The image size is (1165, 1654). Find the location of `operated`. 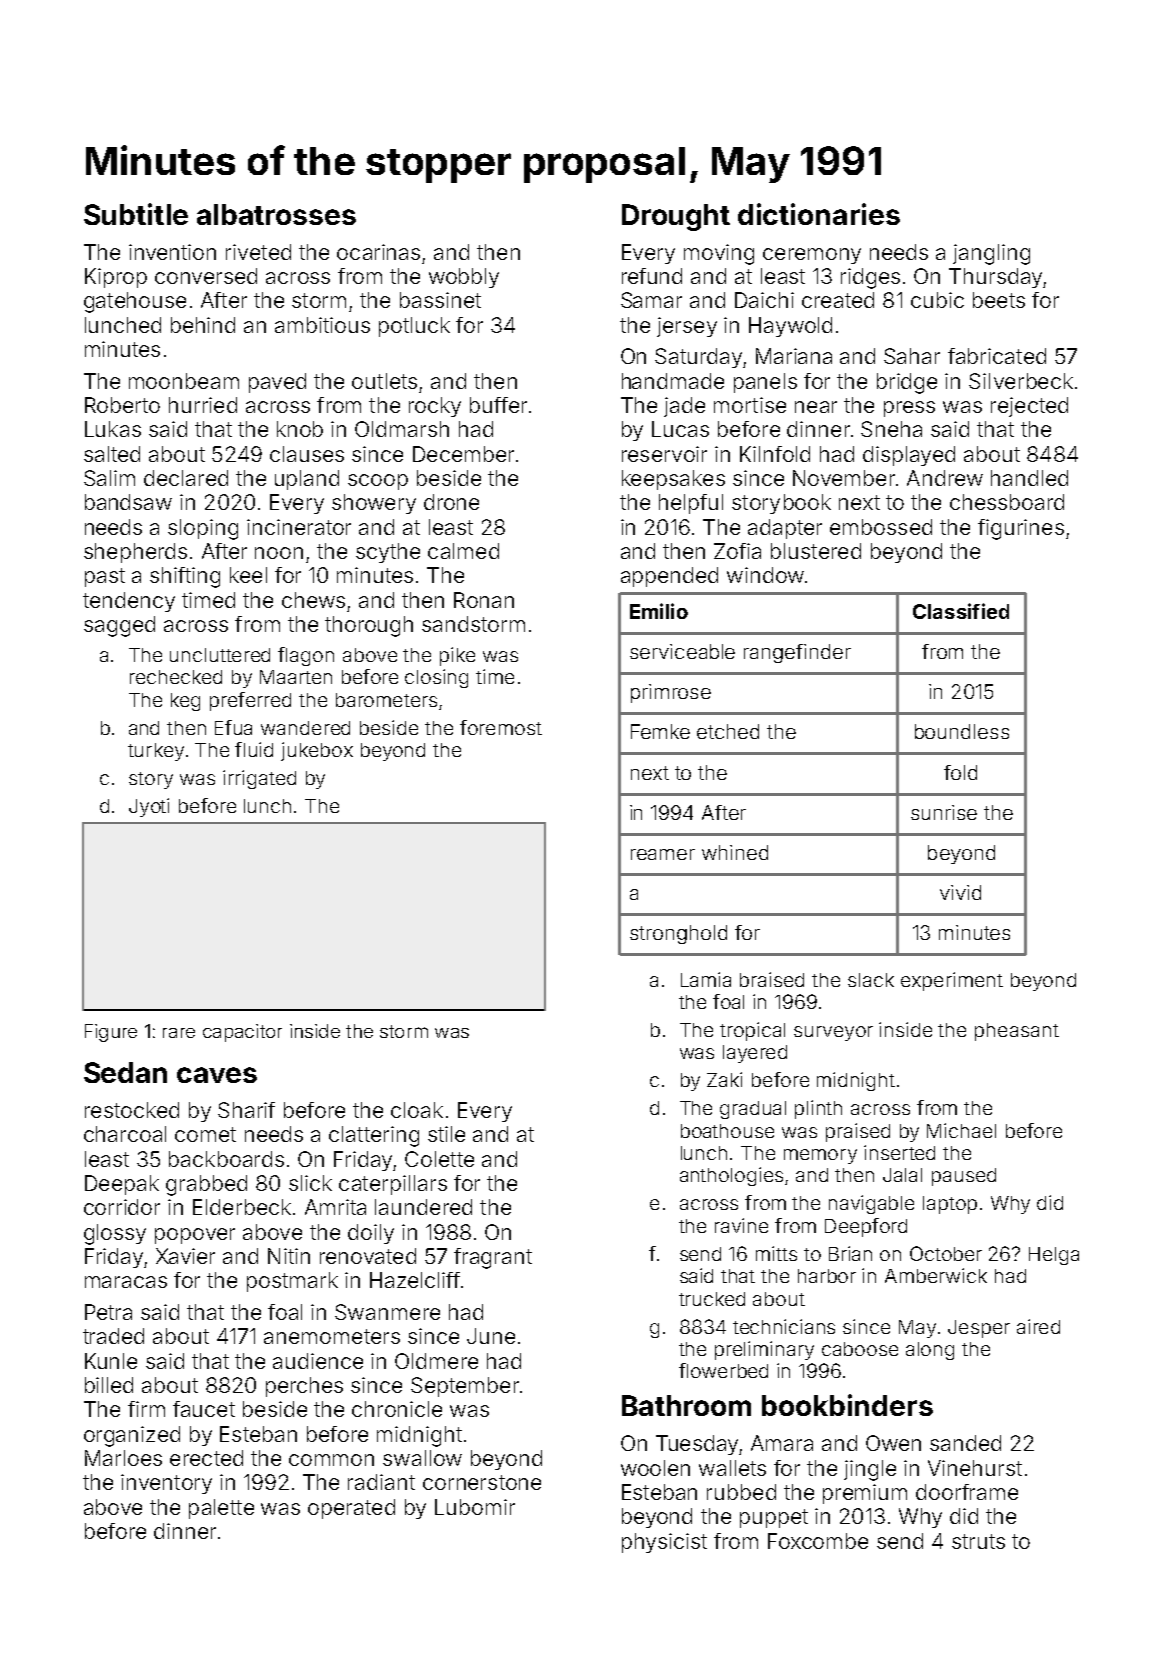

operated is located at coordinates (351, 1509).
